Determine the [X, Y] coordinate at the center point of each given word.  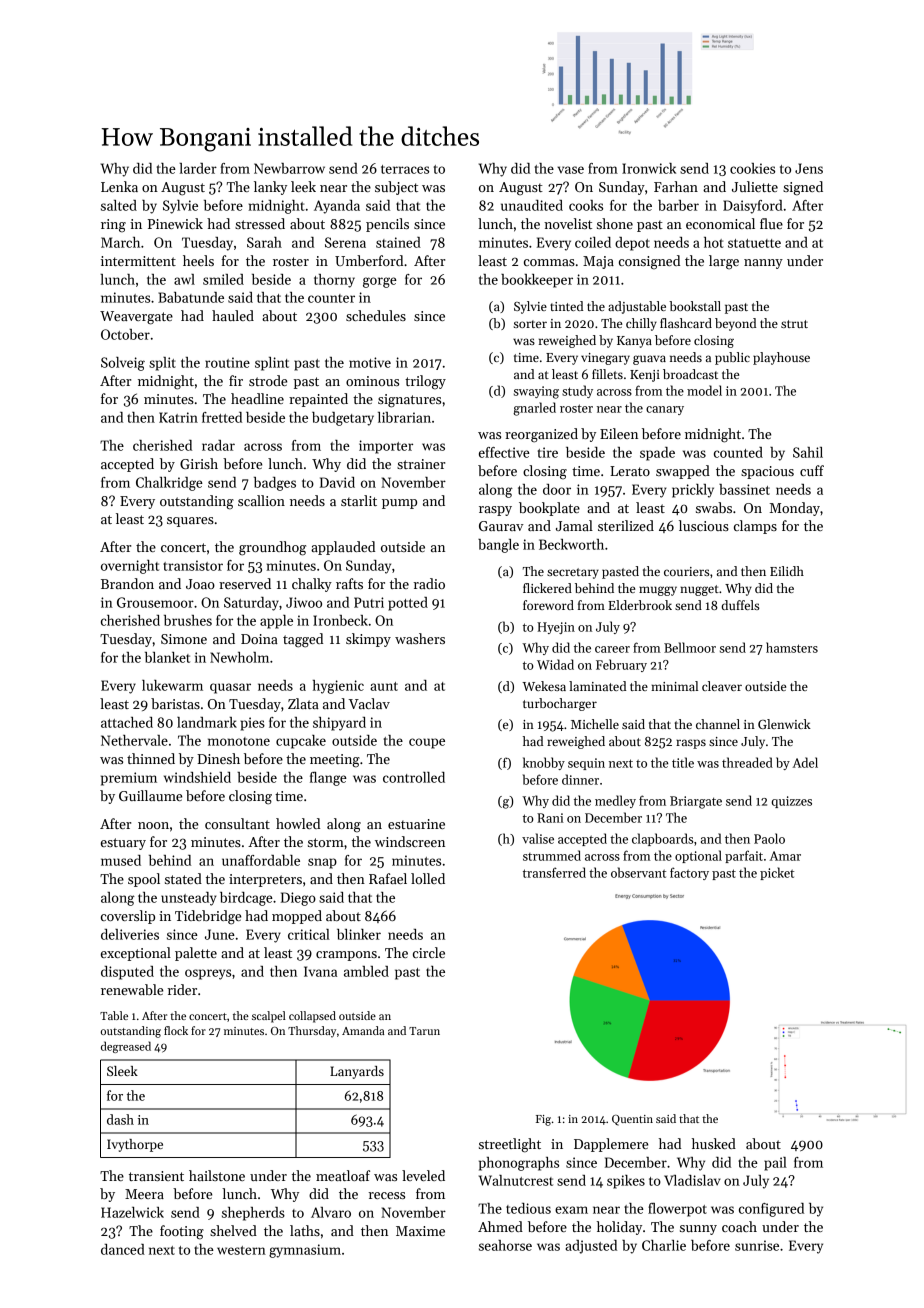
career [612, 649]
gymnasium [305, 1251]
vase [570, 170]
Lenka [119, 186]
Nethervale [134, 740]
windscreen [410, 841]
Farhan [676, 186]
